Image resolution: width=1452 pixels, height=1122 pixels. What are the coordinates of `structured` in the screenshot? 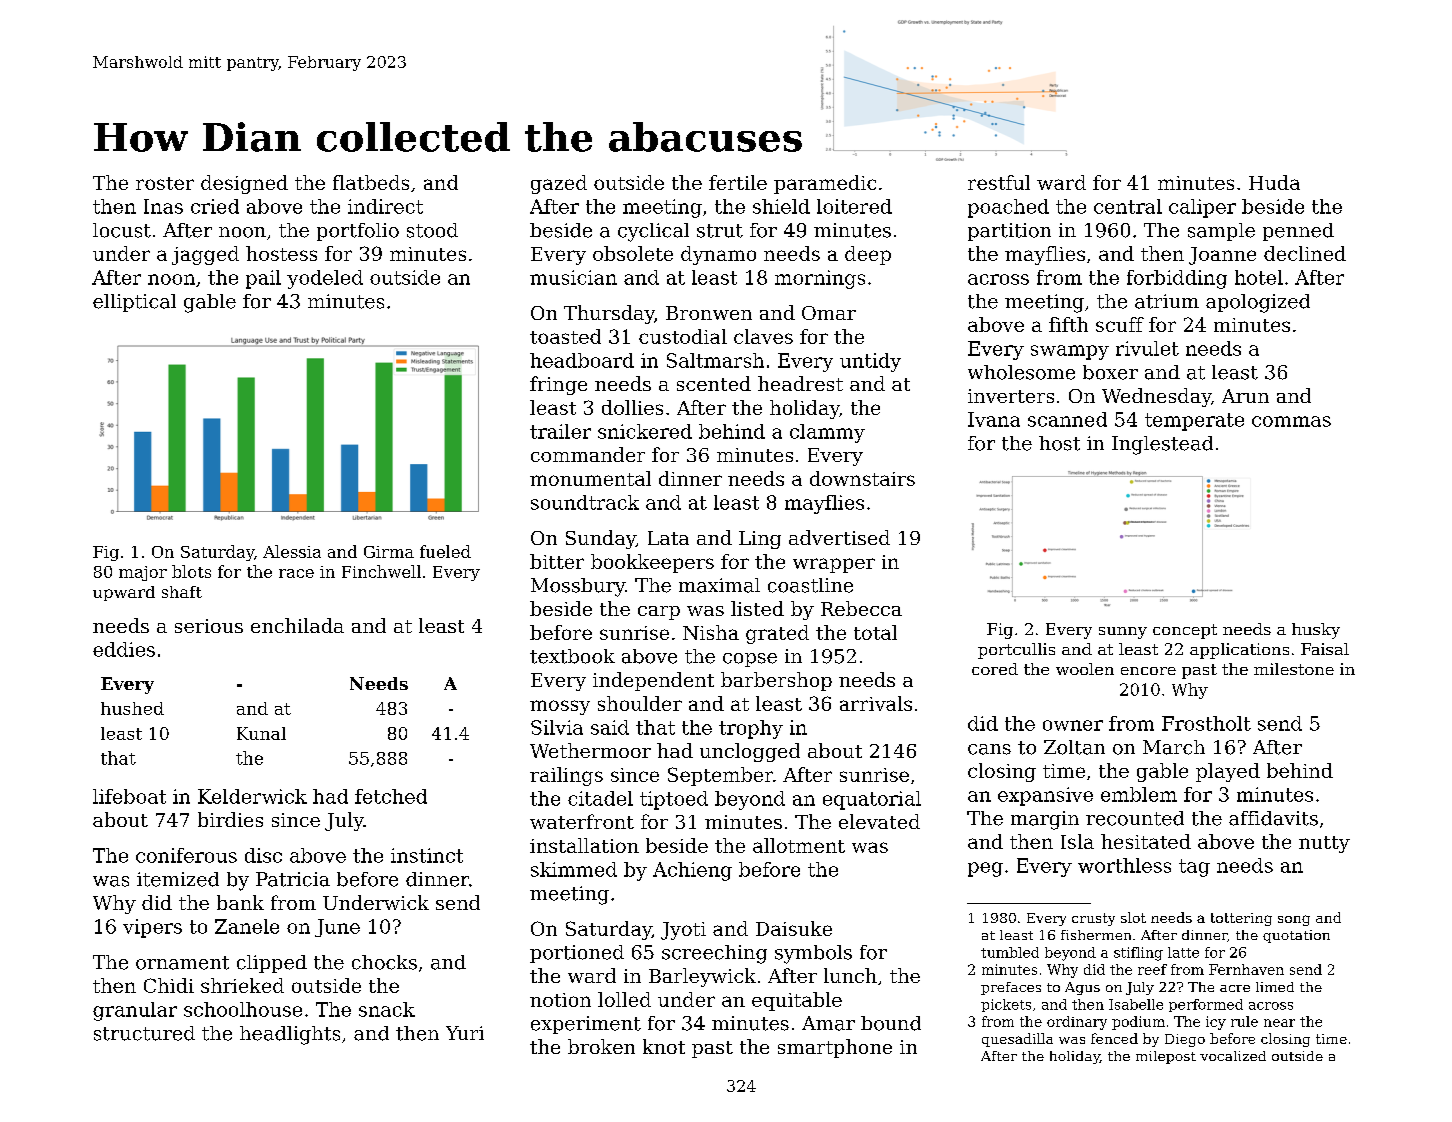 It's located at (144, 1033).
